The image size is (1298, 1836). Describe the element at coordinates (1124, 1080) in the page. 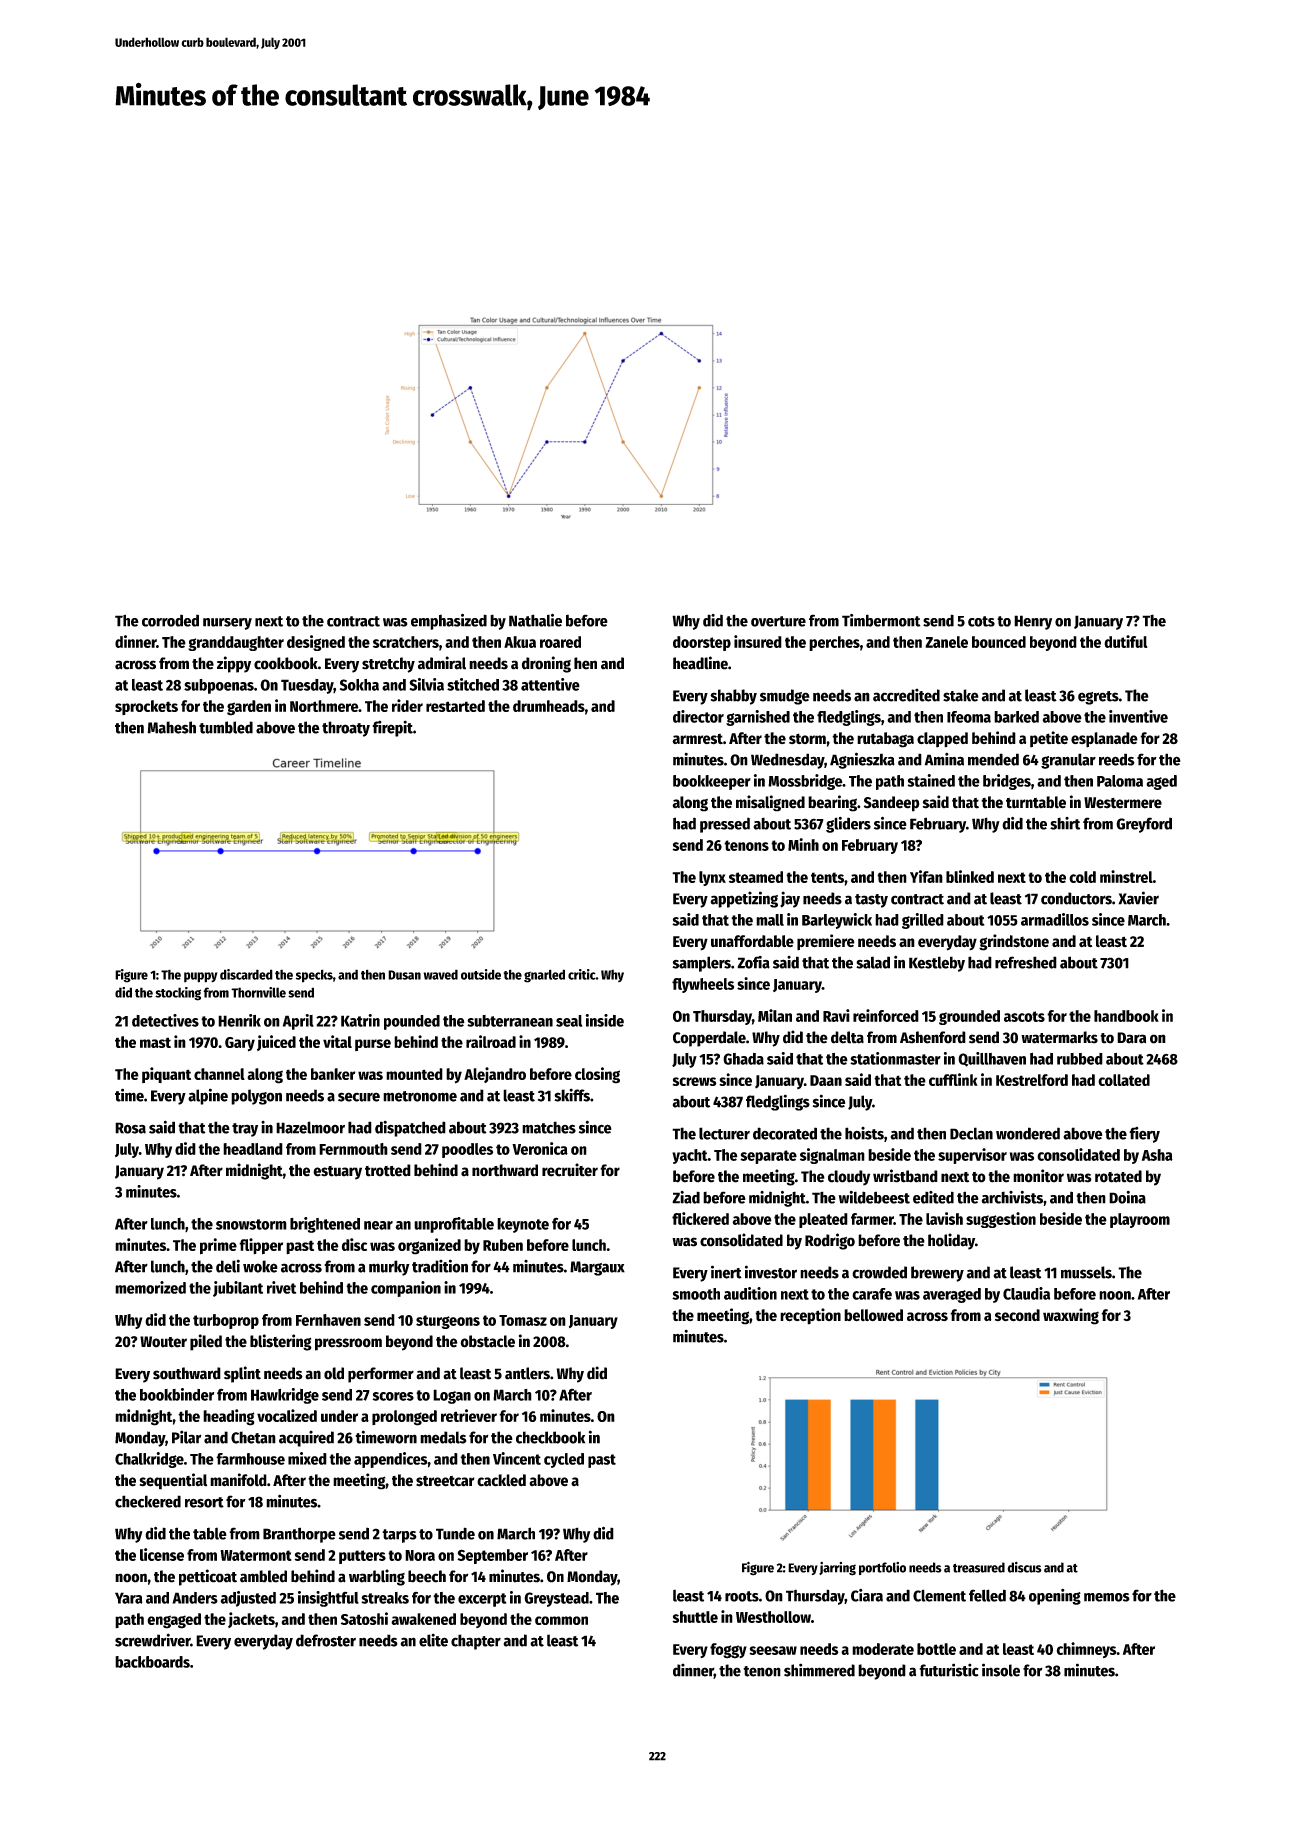

I see `collated` at that location.
